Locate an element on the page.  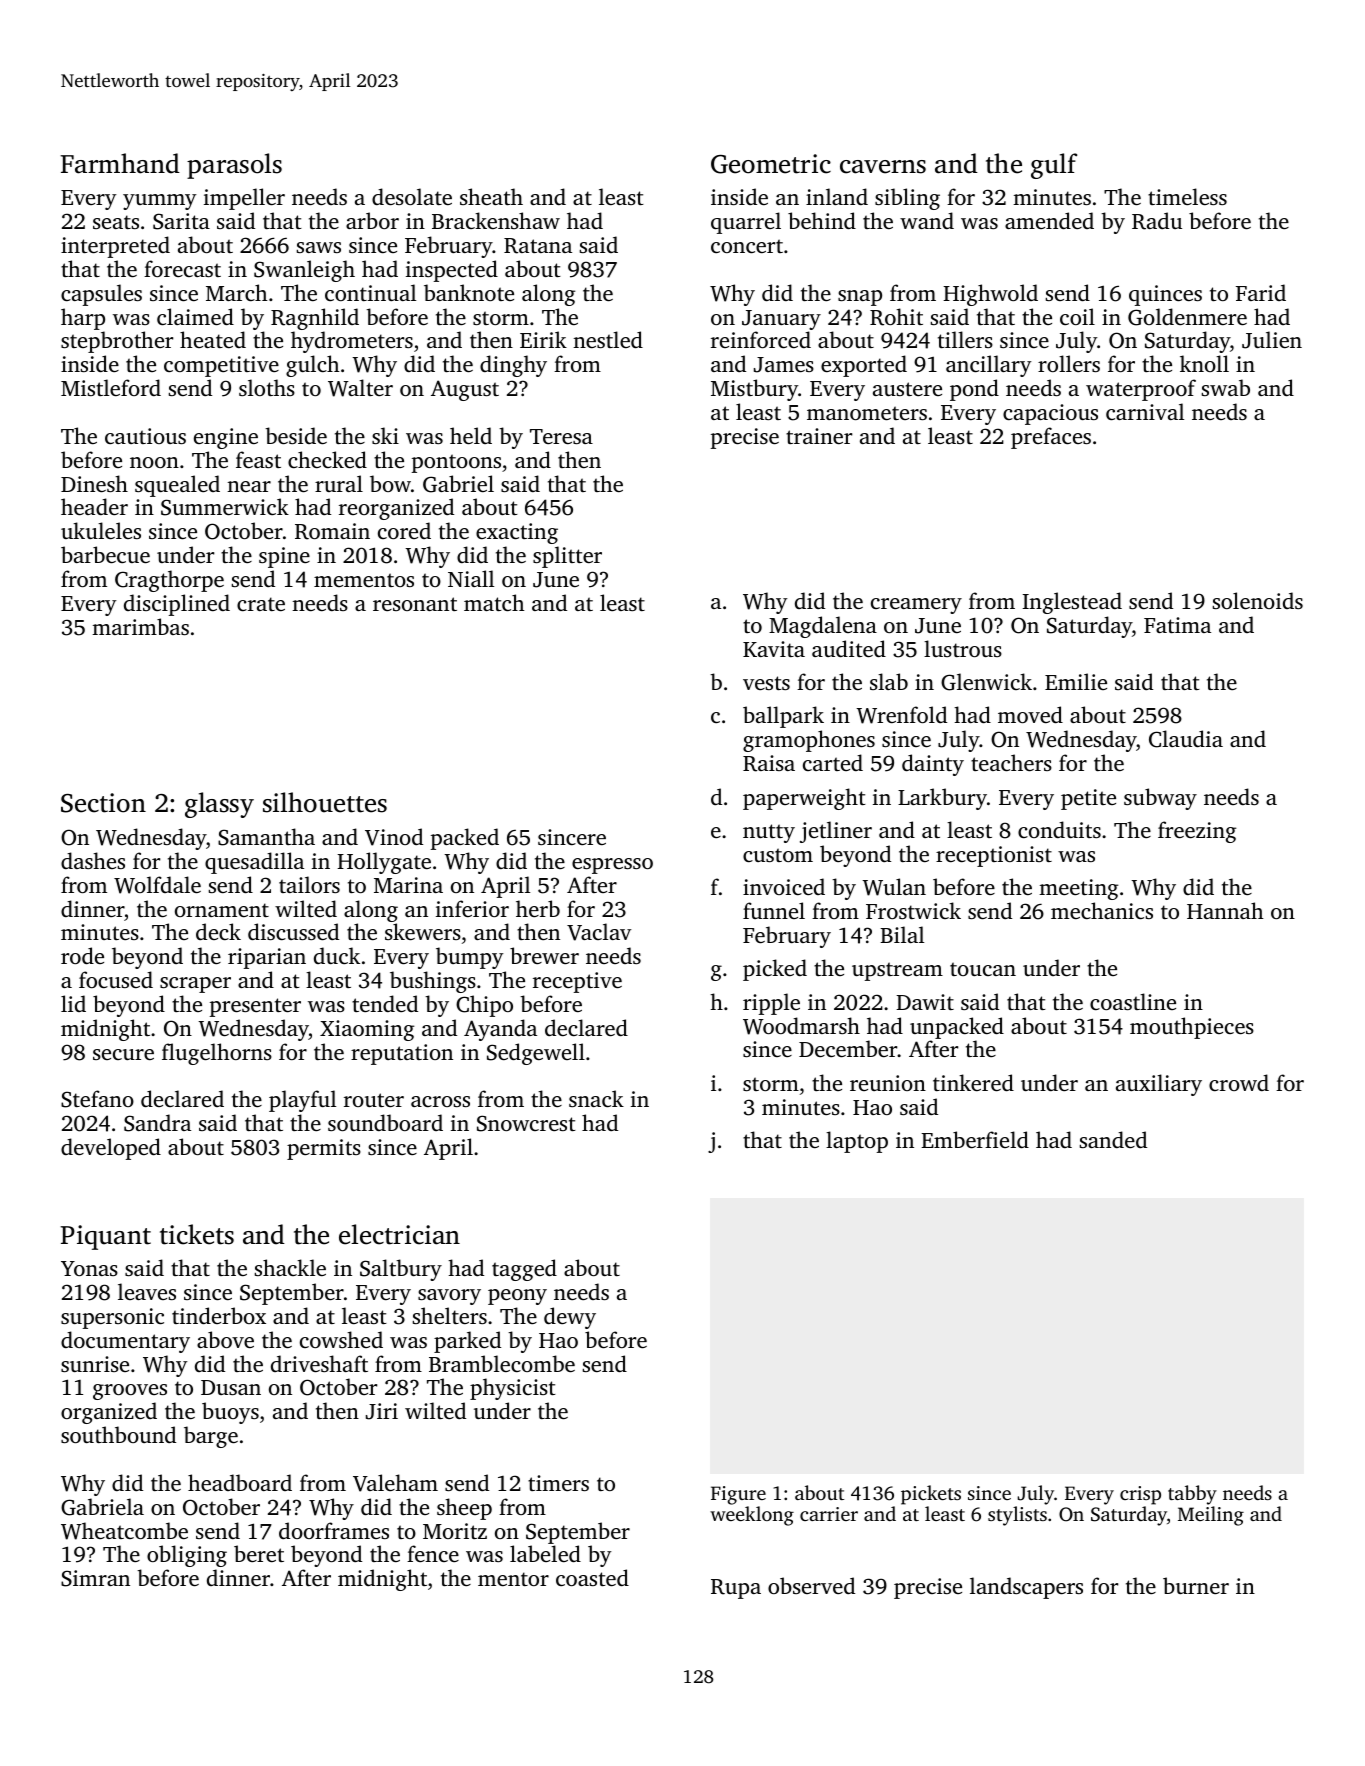
headboard is located at coordinates (240, 1482).
